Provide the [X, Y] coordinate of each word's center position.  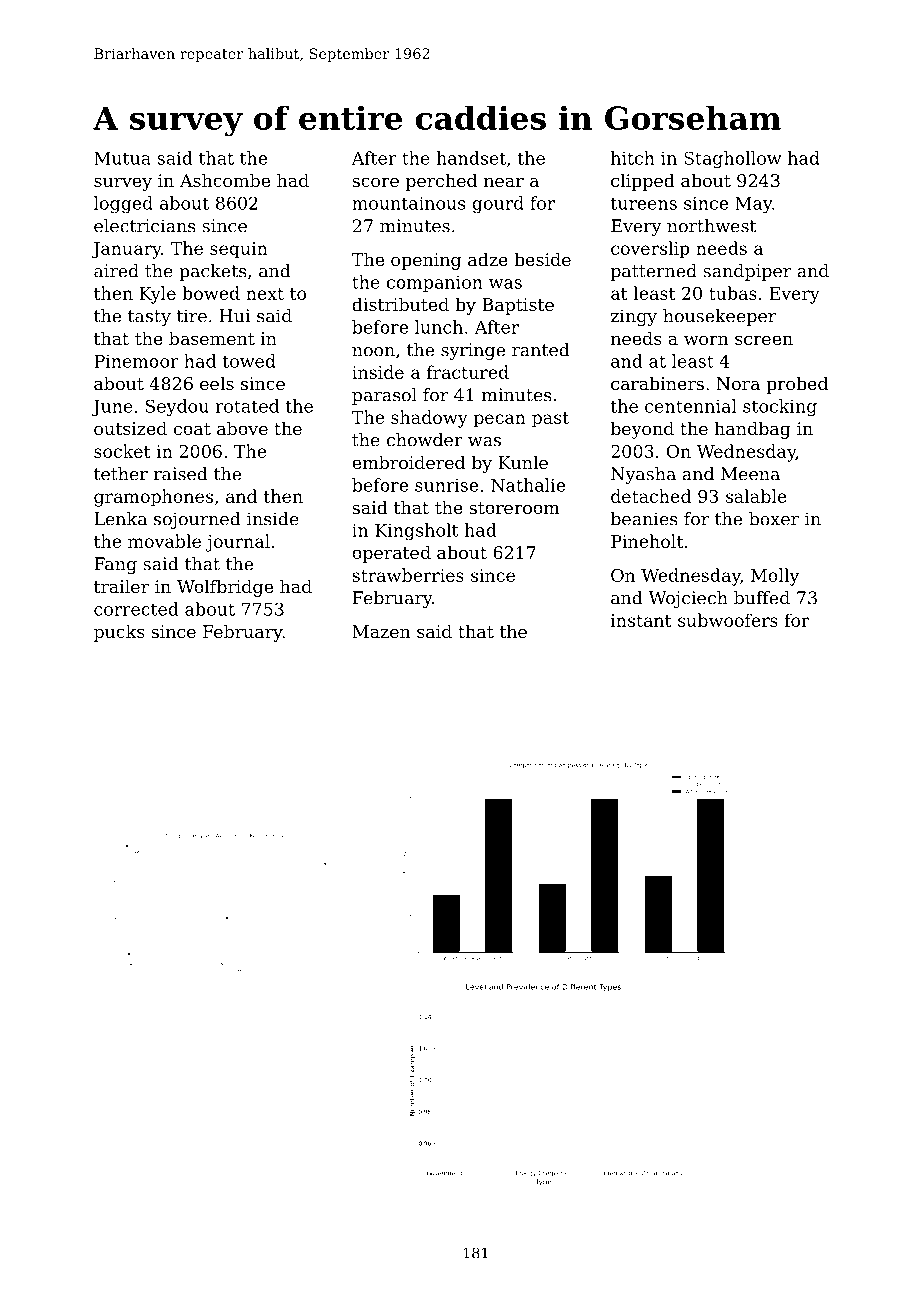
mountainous [408, 203]
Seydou [177, 408]
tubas [733, 293]
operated [391, 554]
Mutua [122, 158]
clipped [643, 182]
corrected [136, 609]
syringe [473, 351]
